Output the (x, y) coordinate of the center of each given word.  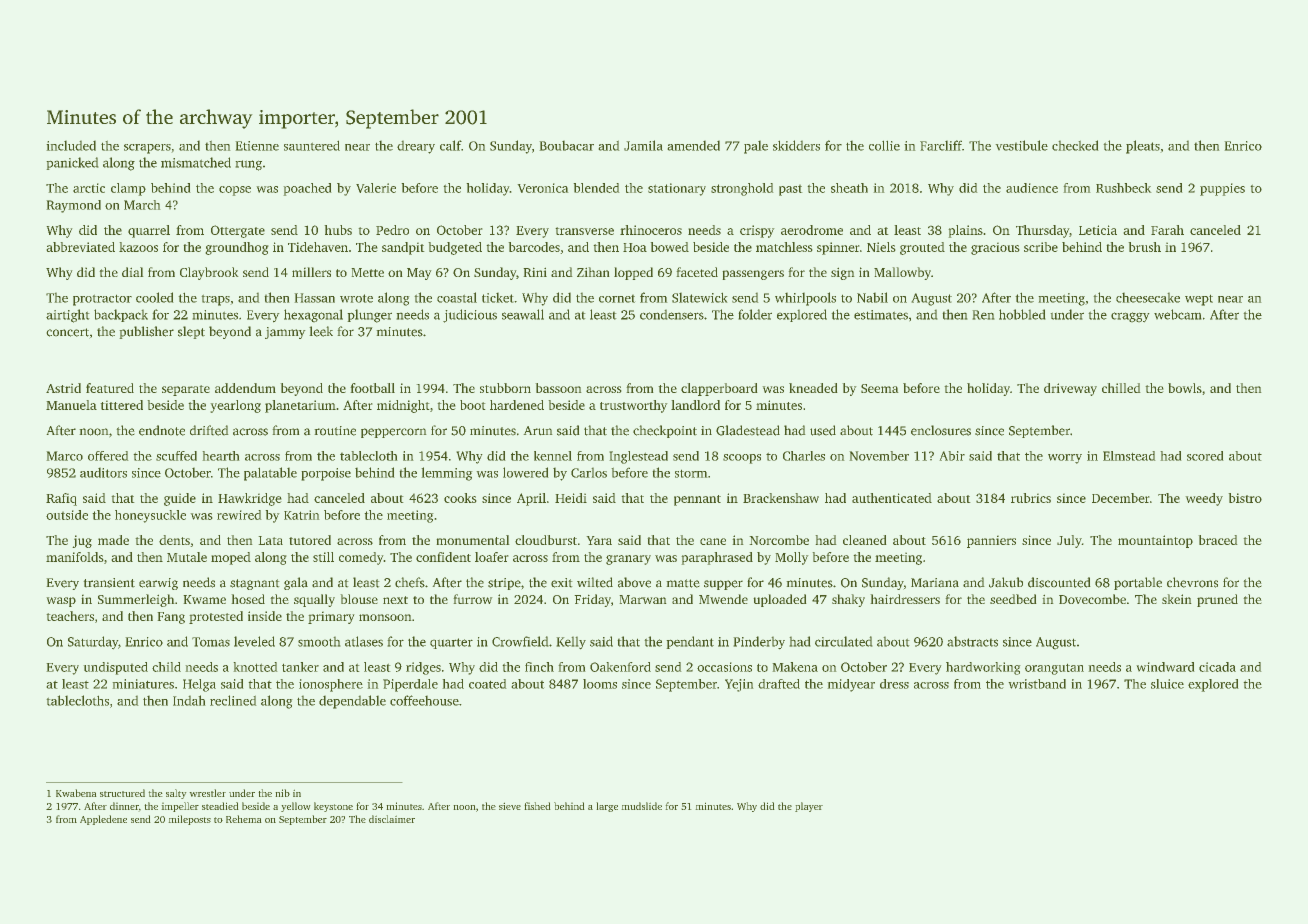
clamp (128, 189)
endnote (162, 430)
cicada (1217, 667)
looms (600, 684)
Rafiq (61, 499)
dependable (352, 702)
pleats (1143, 147)
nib (283, 793)
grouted (922, 248)
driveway (1070, 389)
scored (1205, 456)
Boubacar (567, 146)
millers (311, 272)
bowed (670, 247)
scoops (742, 459)
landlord (695, 405)
